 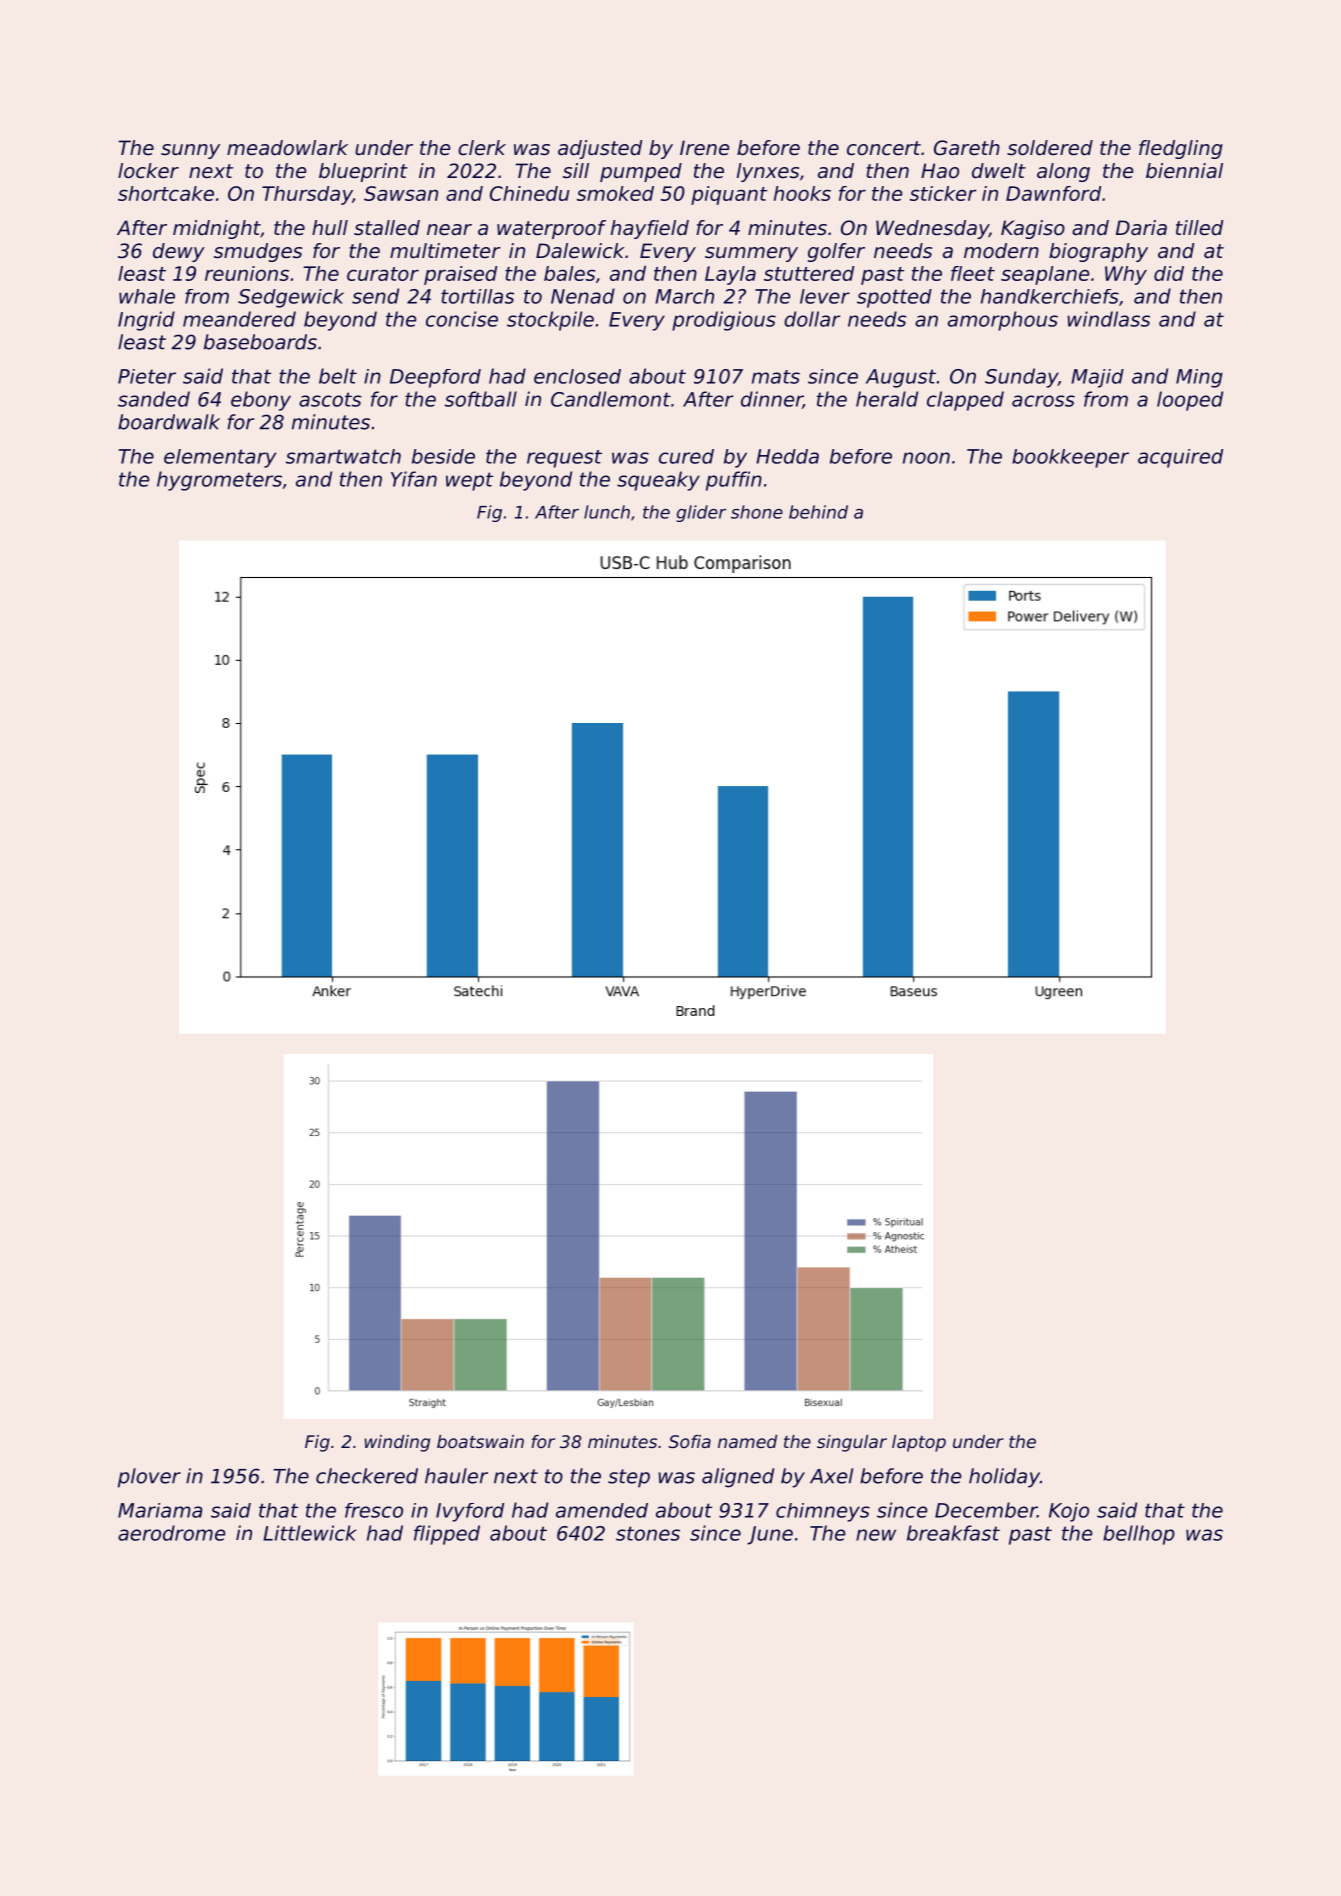 What do you see at coordinates (397, 1443) in the page?
I see `winding` at bounding box center [397, 1443].
